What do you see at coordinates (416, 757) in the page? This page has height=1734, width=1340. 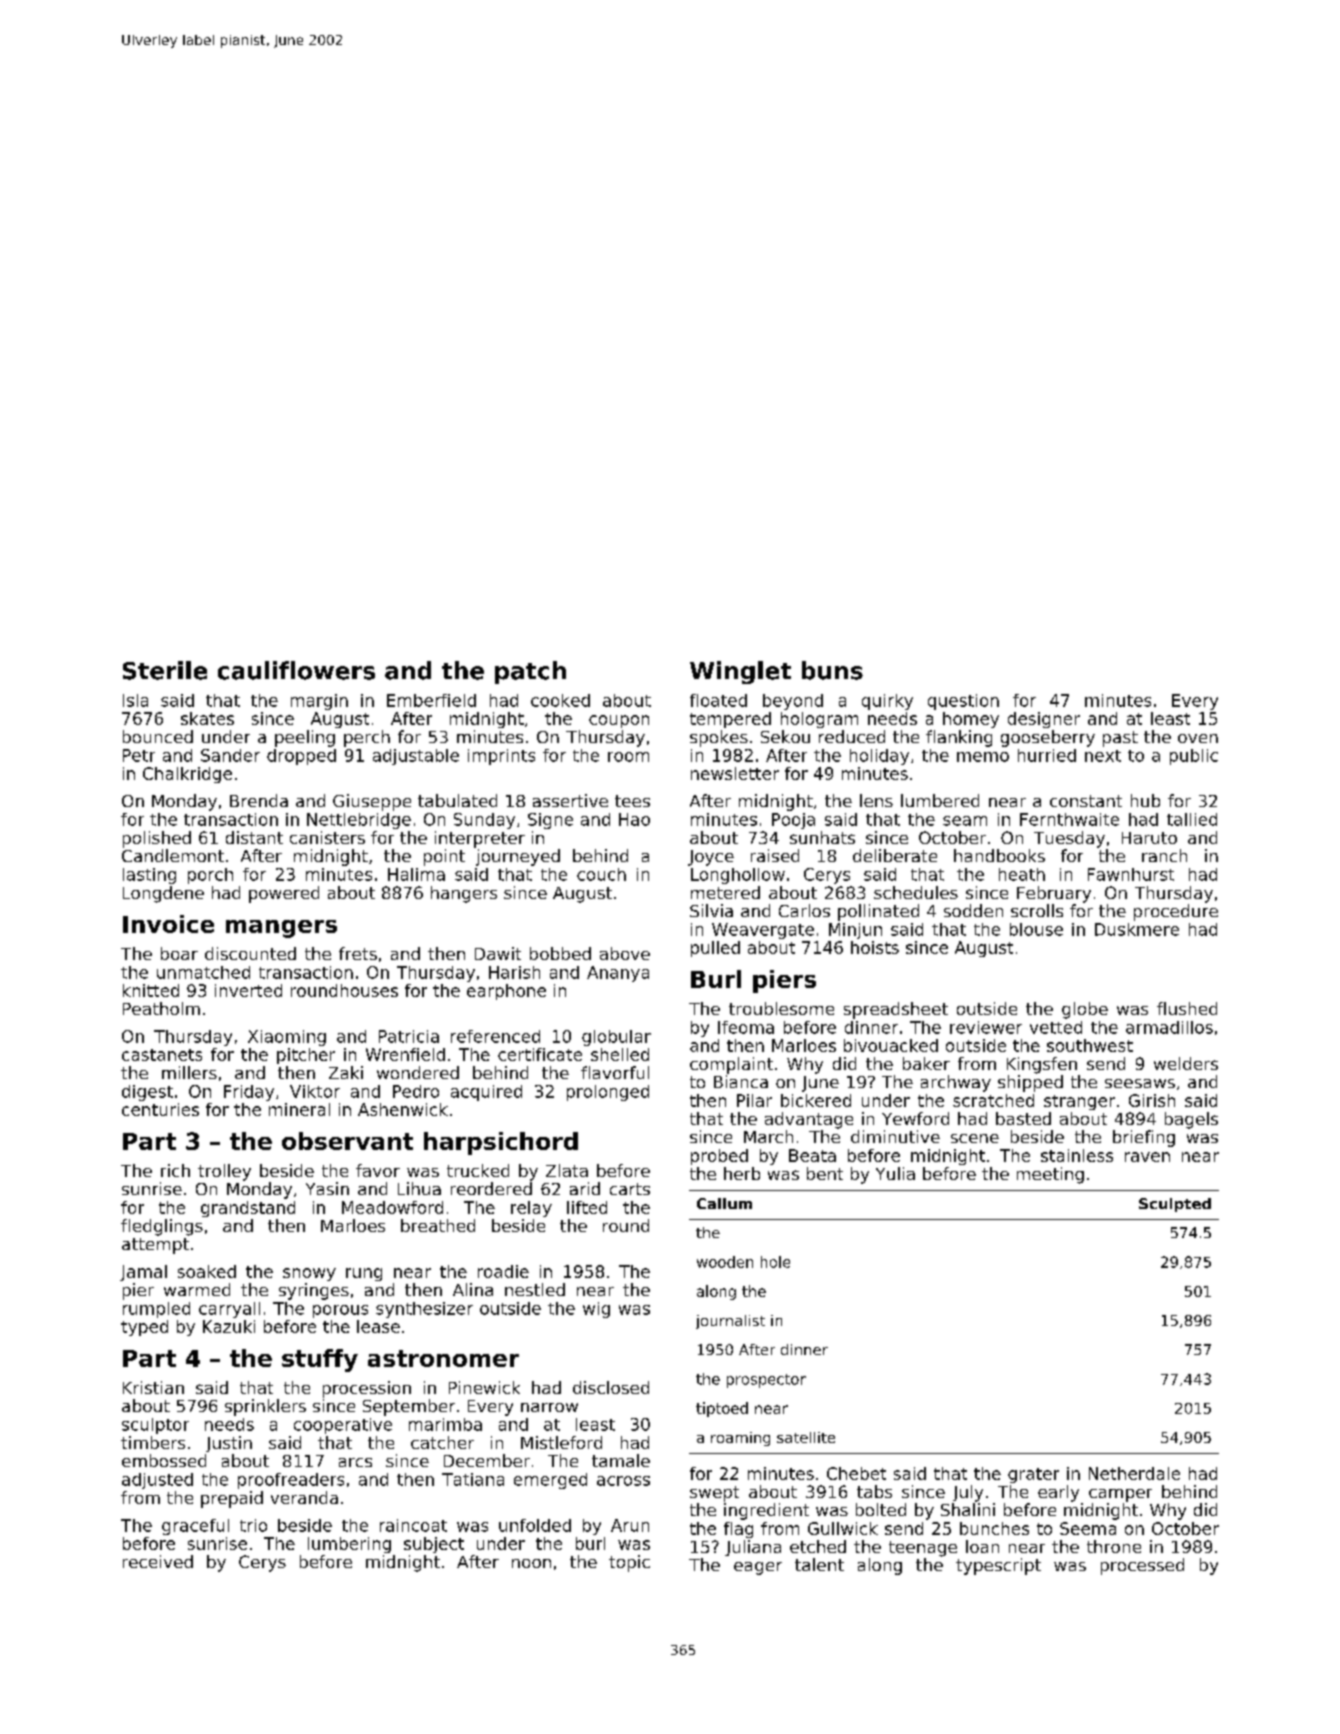 I see `adjustable` at bounding box center [416, 757].
